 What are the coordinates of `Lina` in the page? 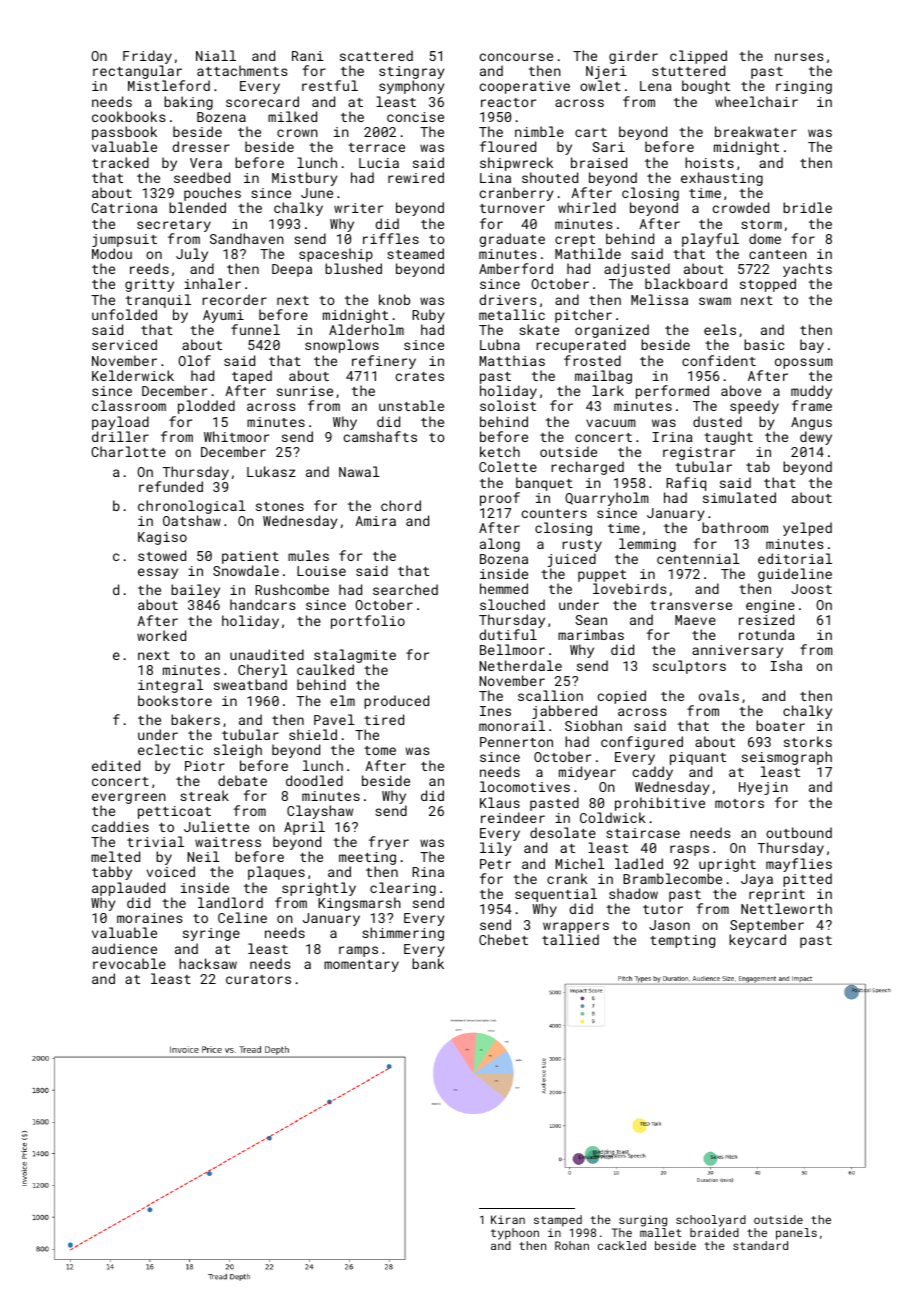 It's located at (495, 178).
